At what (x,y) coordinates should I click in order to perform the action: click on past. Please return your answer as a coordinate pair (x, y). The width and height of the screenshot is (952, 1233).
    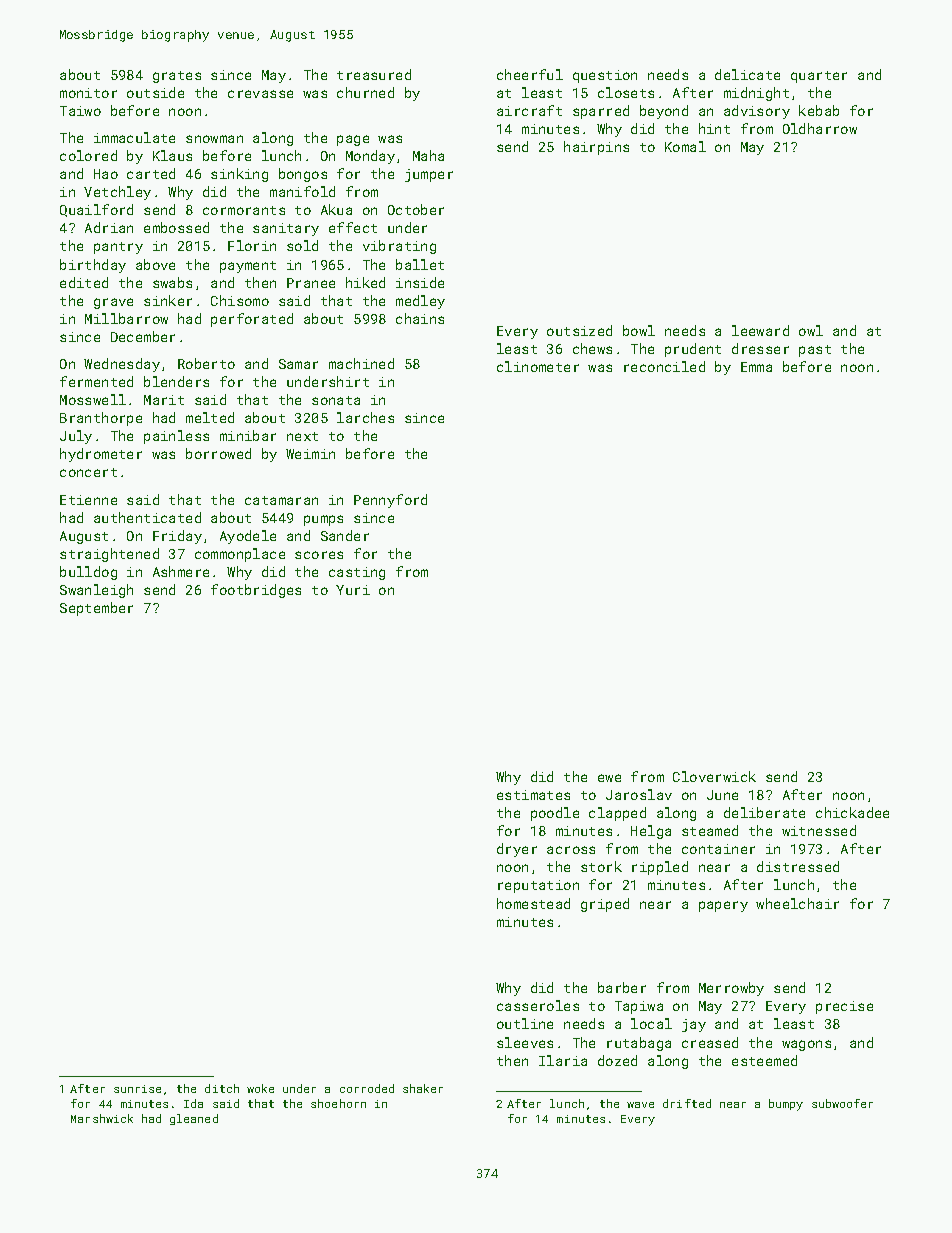
    Looking at the image, I should click on (815, 351).
